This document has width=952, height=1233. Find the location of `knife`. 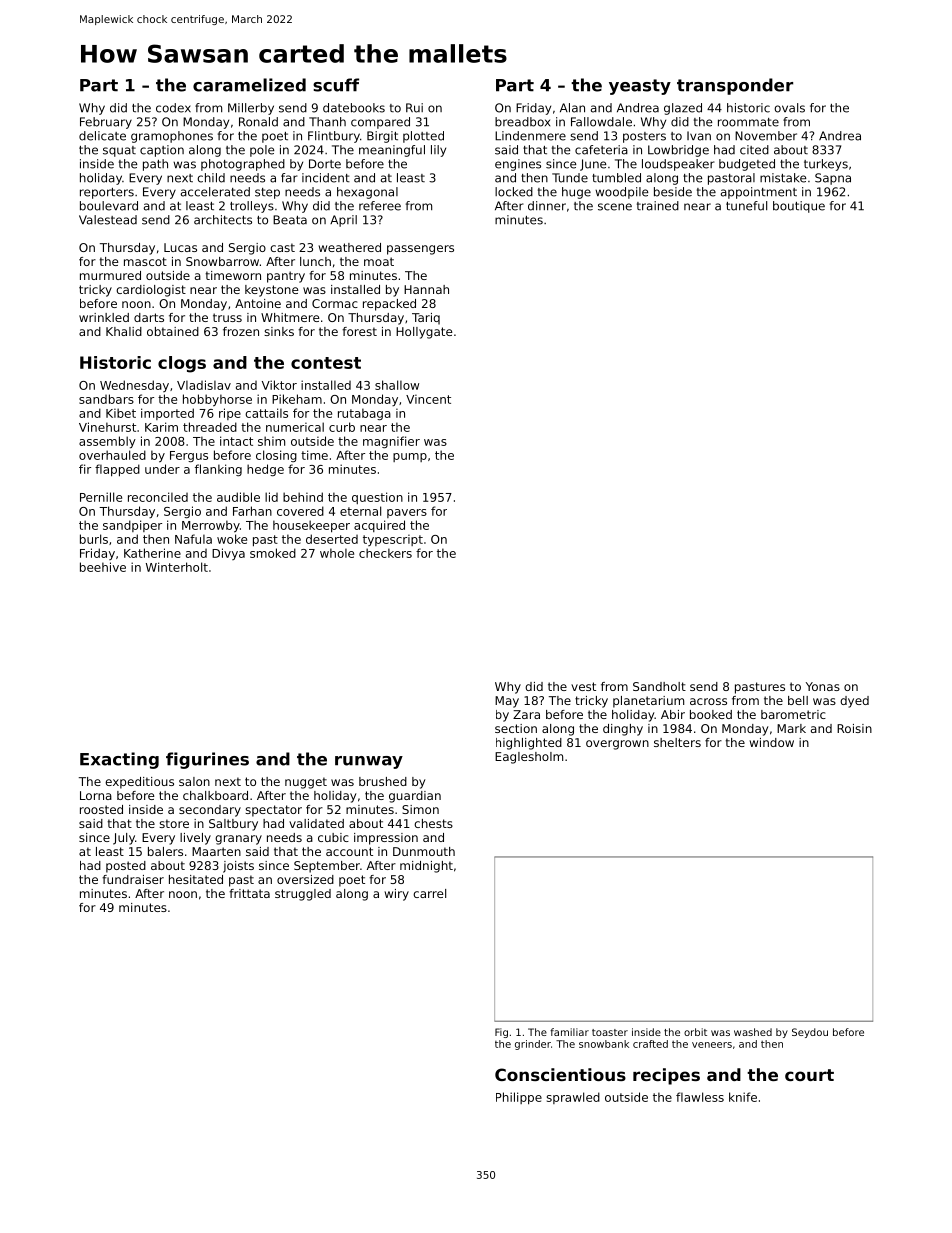

knife is located at coordinates (743, 1097).
